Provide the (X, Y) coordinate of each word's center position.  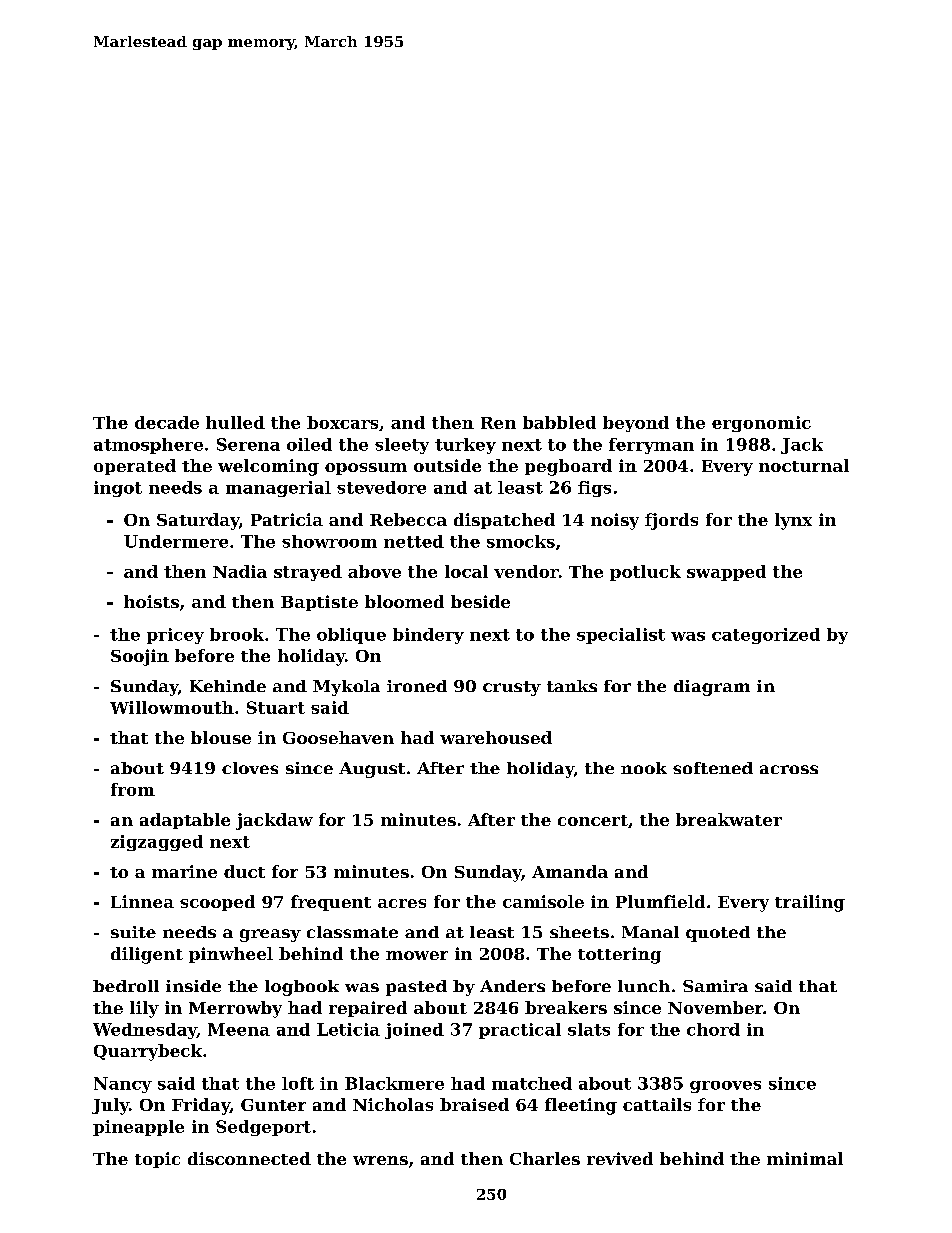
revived (620, 1158)
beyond (636, 424)
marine (184, 871)
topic (157, 1160)
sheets (579, 932)
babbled (559, 422)
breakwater (729, 819)
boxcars (342, 422)
